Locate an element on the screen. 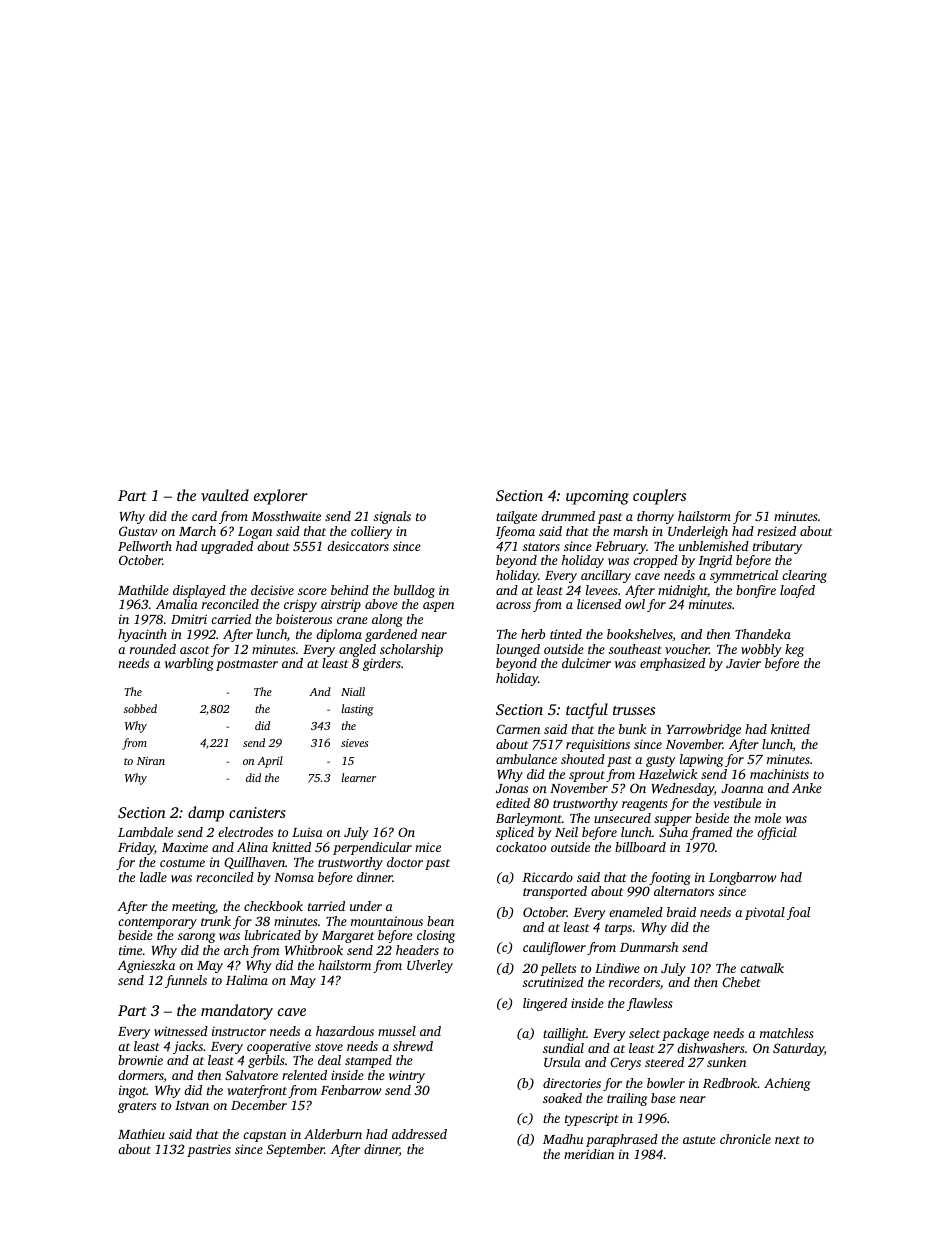 This screenshot has height=1233, width=952. Madhu is located at coordinates (563, 1139).
